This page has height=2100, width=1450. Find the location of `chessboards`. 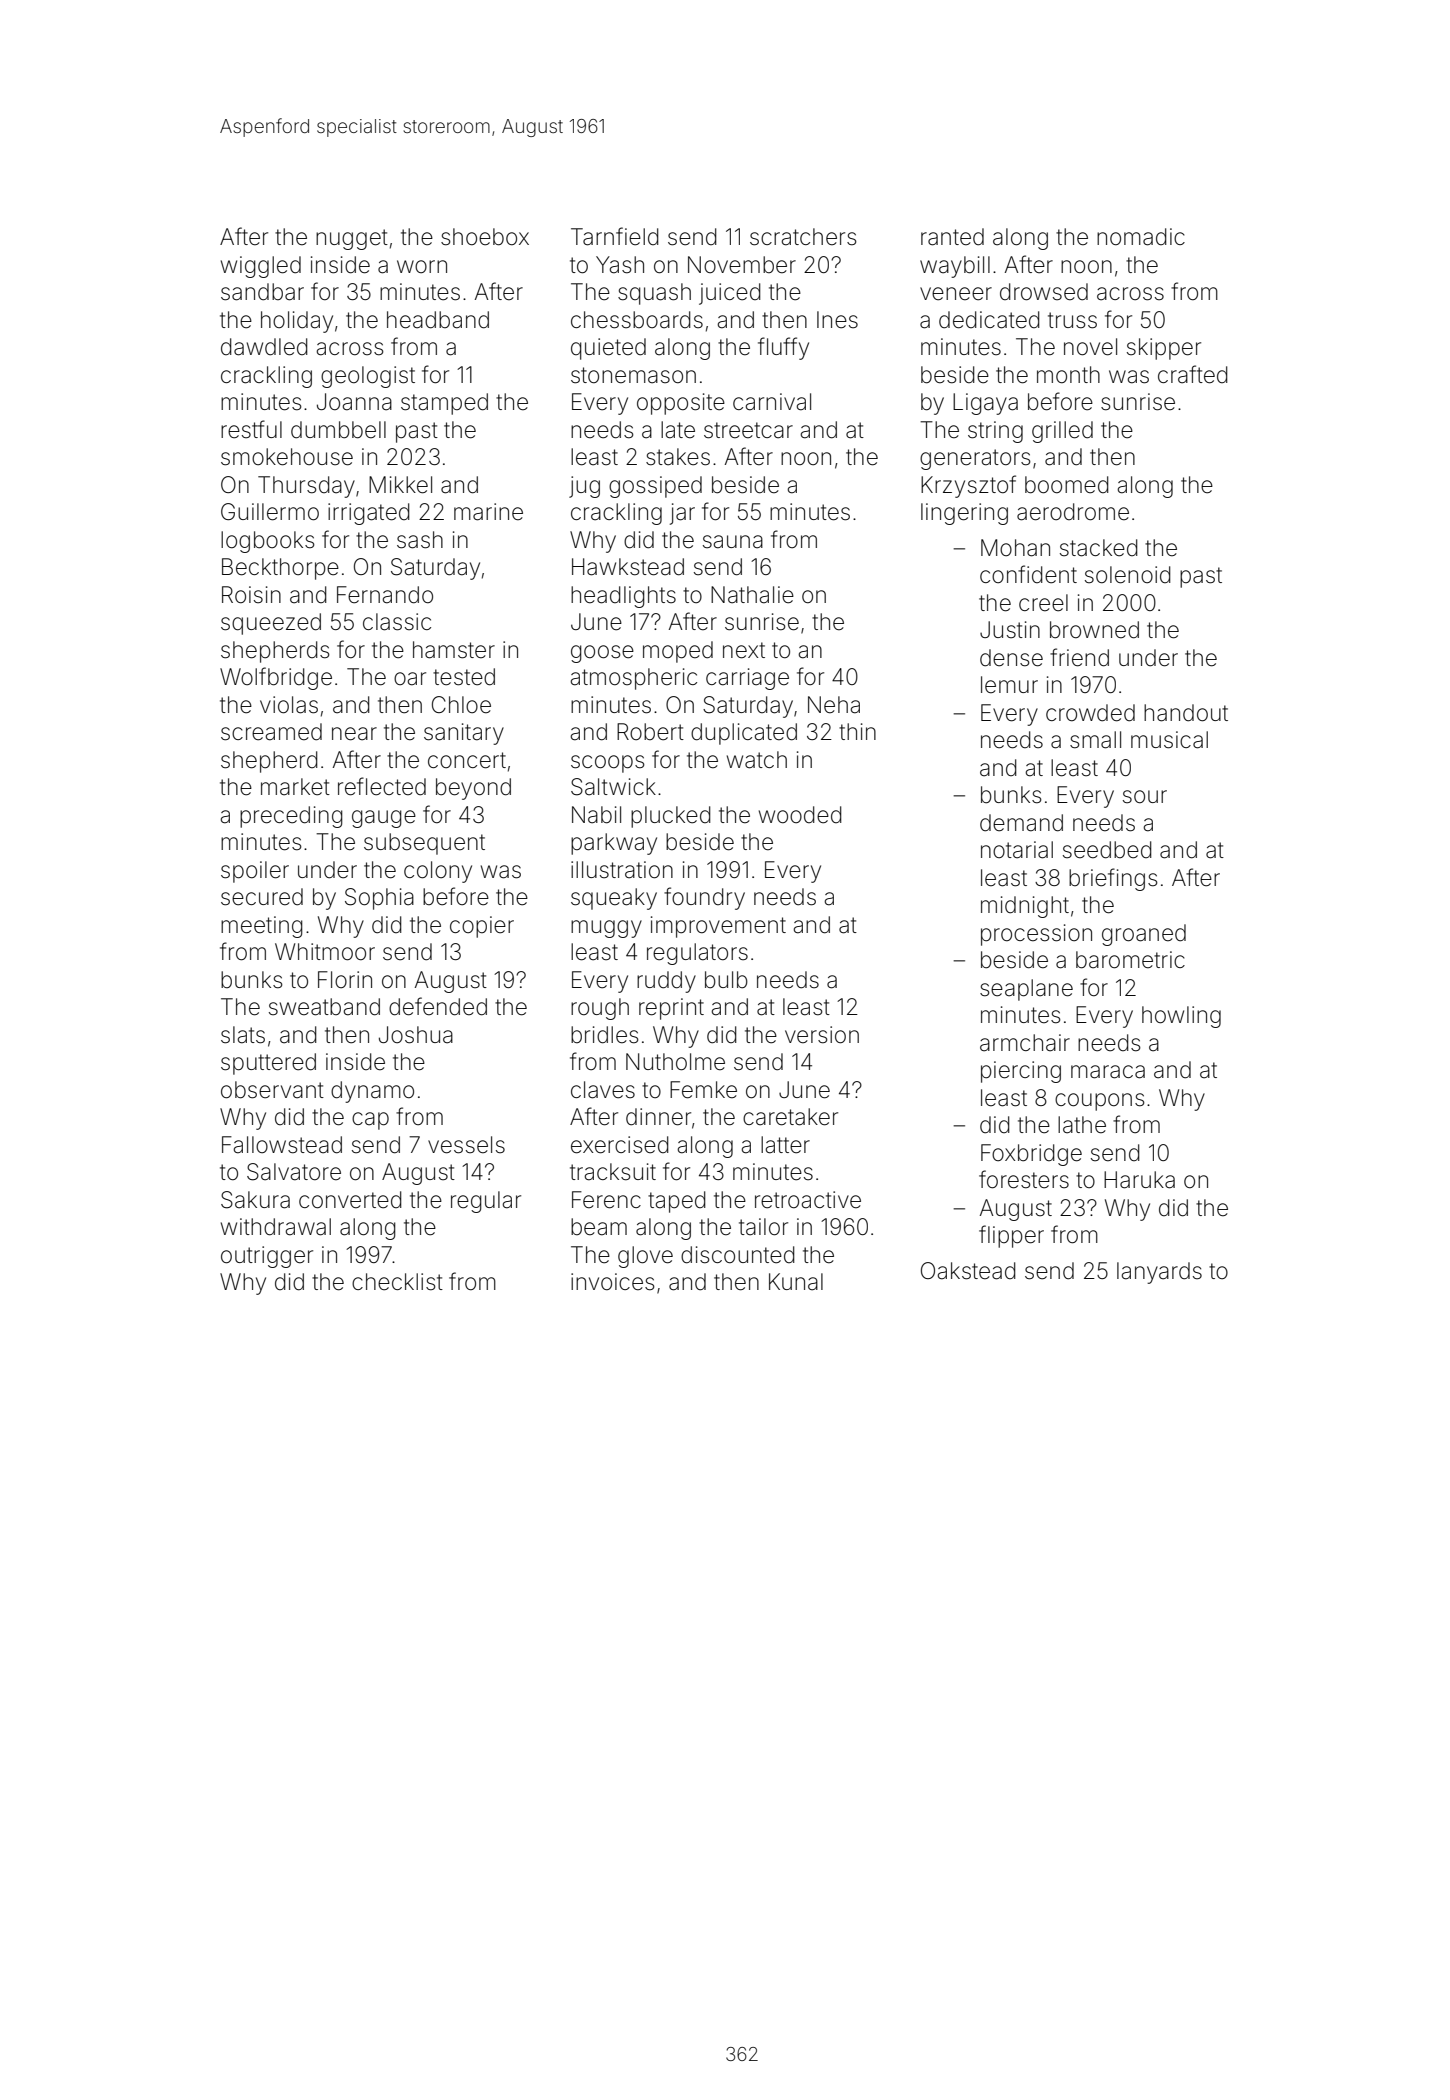

chessboards is located at coordinates (637, 320).
